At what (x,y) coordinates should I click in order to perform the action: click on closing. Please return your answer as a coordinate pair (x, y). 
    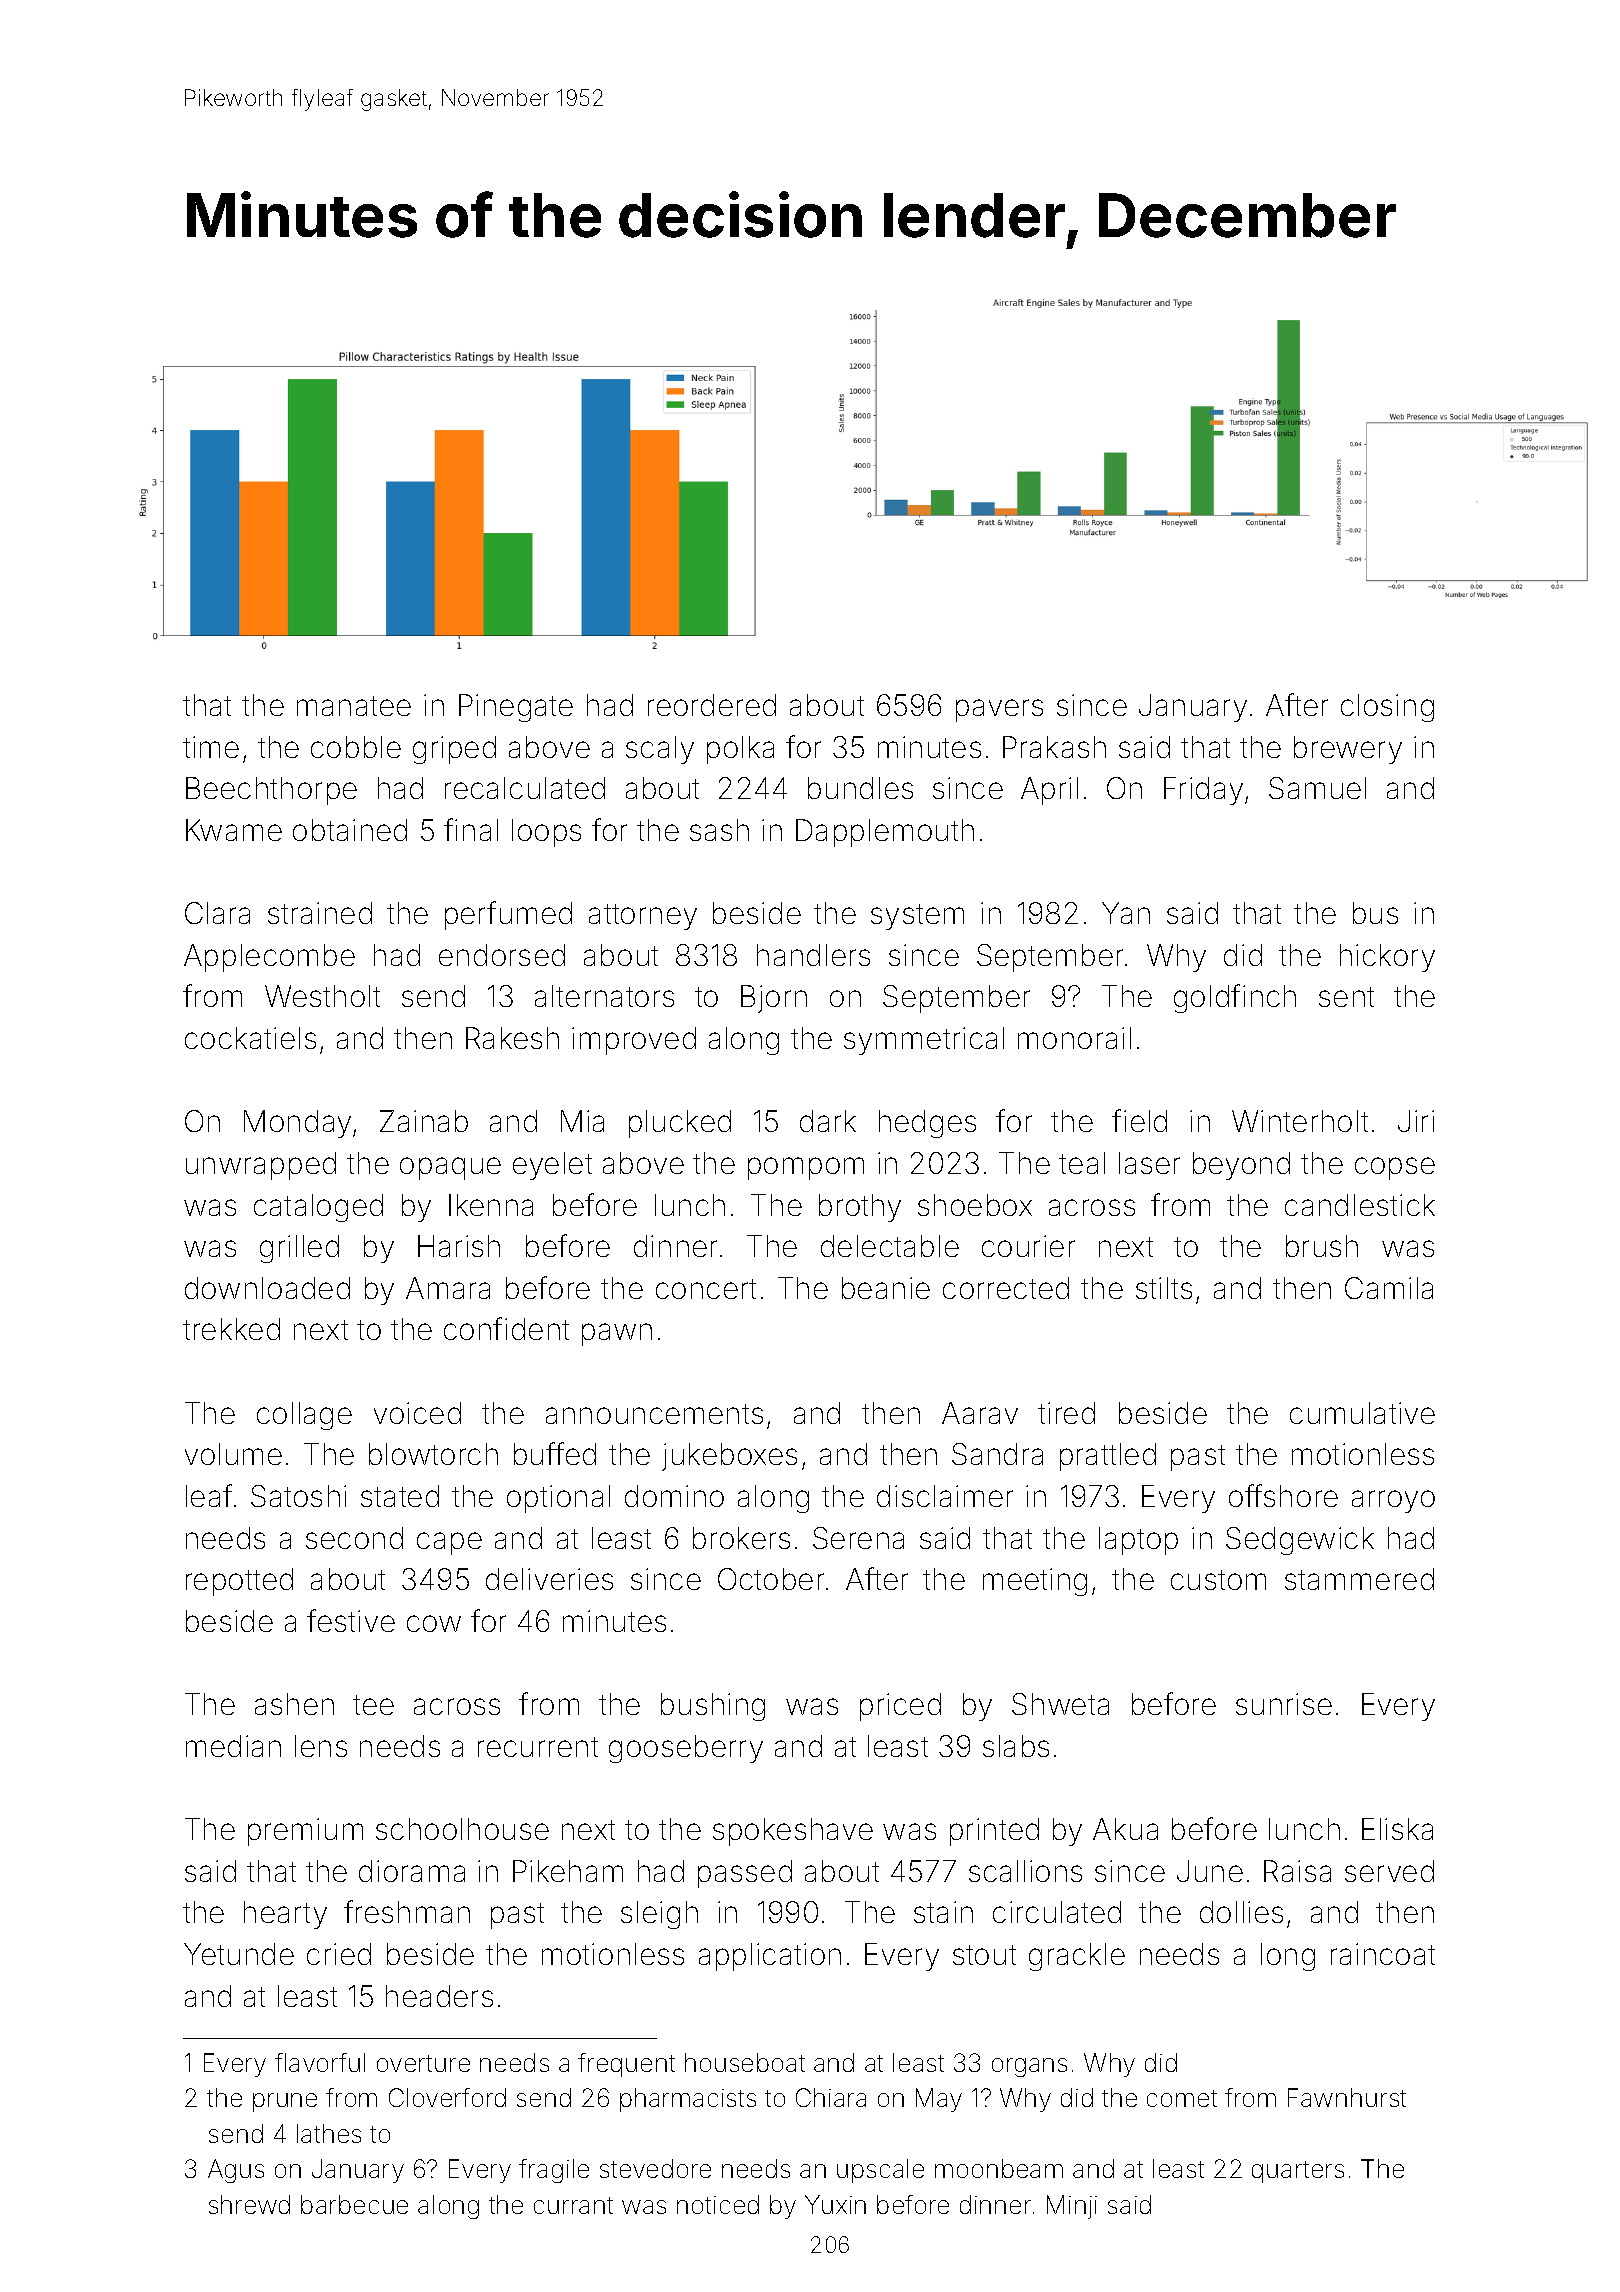
    Looking at the image, I should click on (1387, 708).
